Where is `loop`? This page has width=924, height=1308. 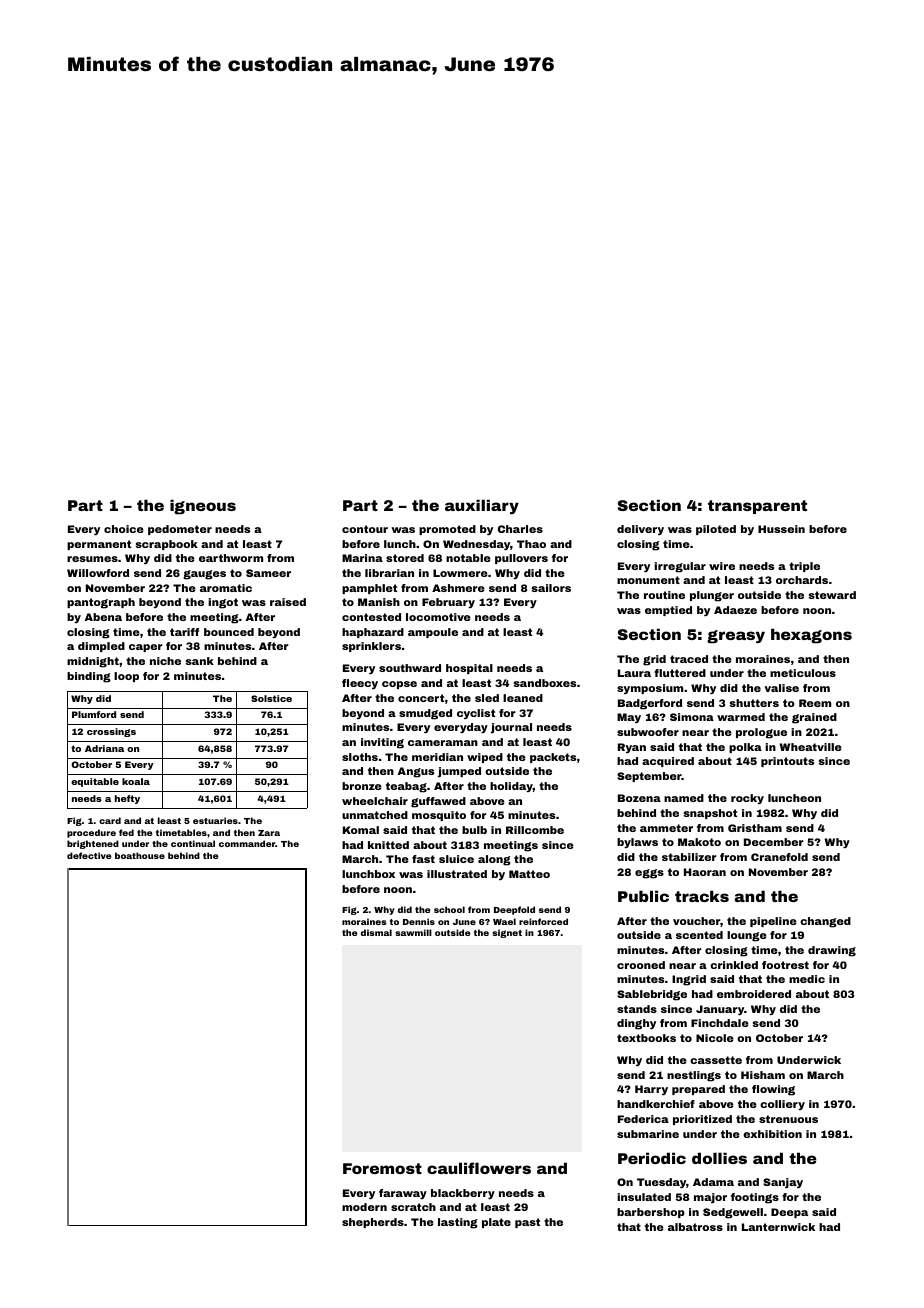
loop is located at coordinates (126, 677).
